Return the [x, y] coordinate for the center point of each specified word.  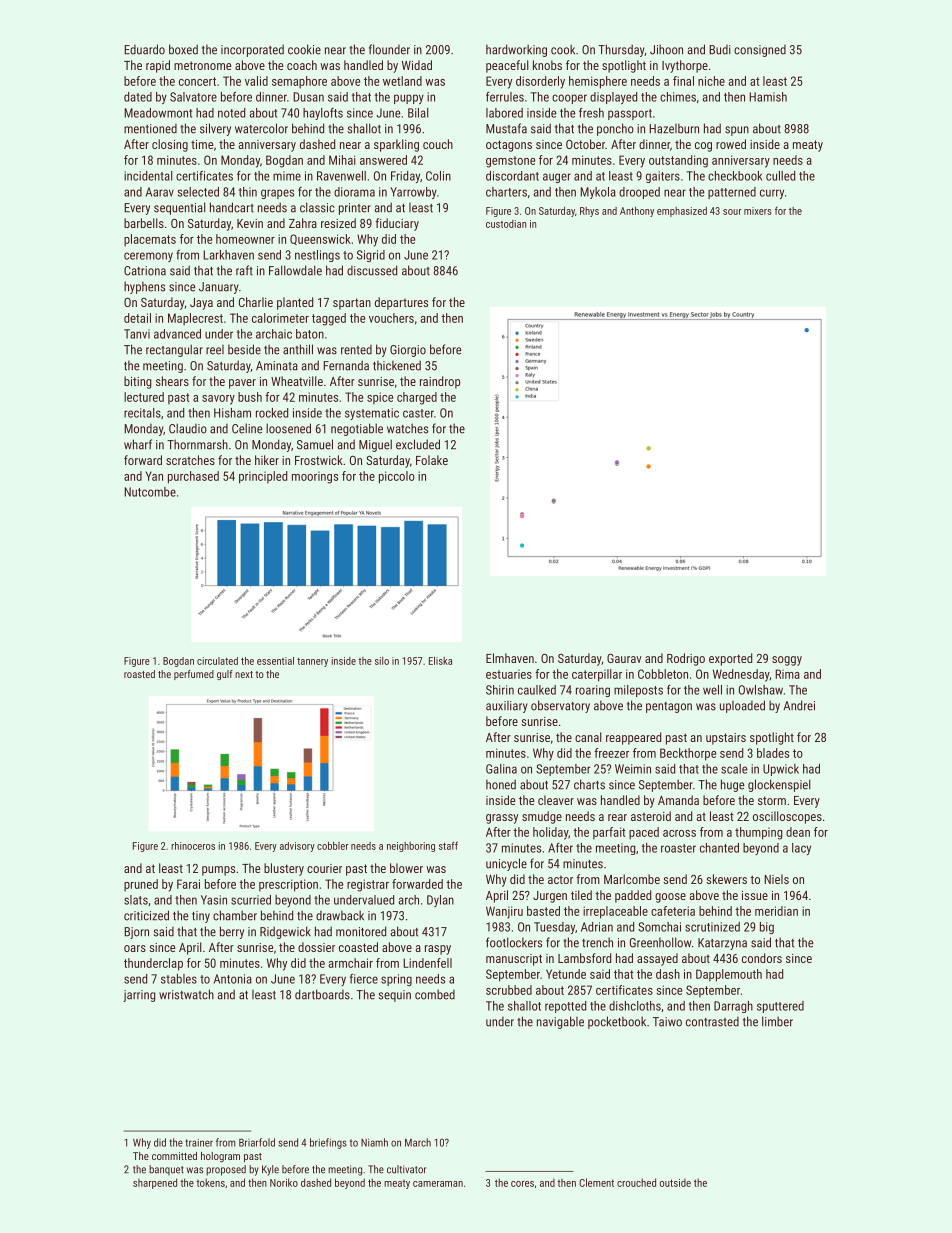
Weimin [633, 769]
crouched [636, 1182]
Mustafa [506, 128]
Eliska [440, 661]
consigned [760, 51]
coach [302, 65]
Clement [596, 1182]
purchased [193, 477]
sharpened [155, 1183]
